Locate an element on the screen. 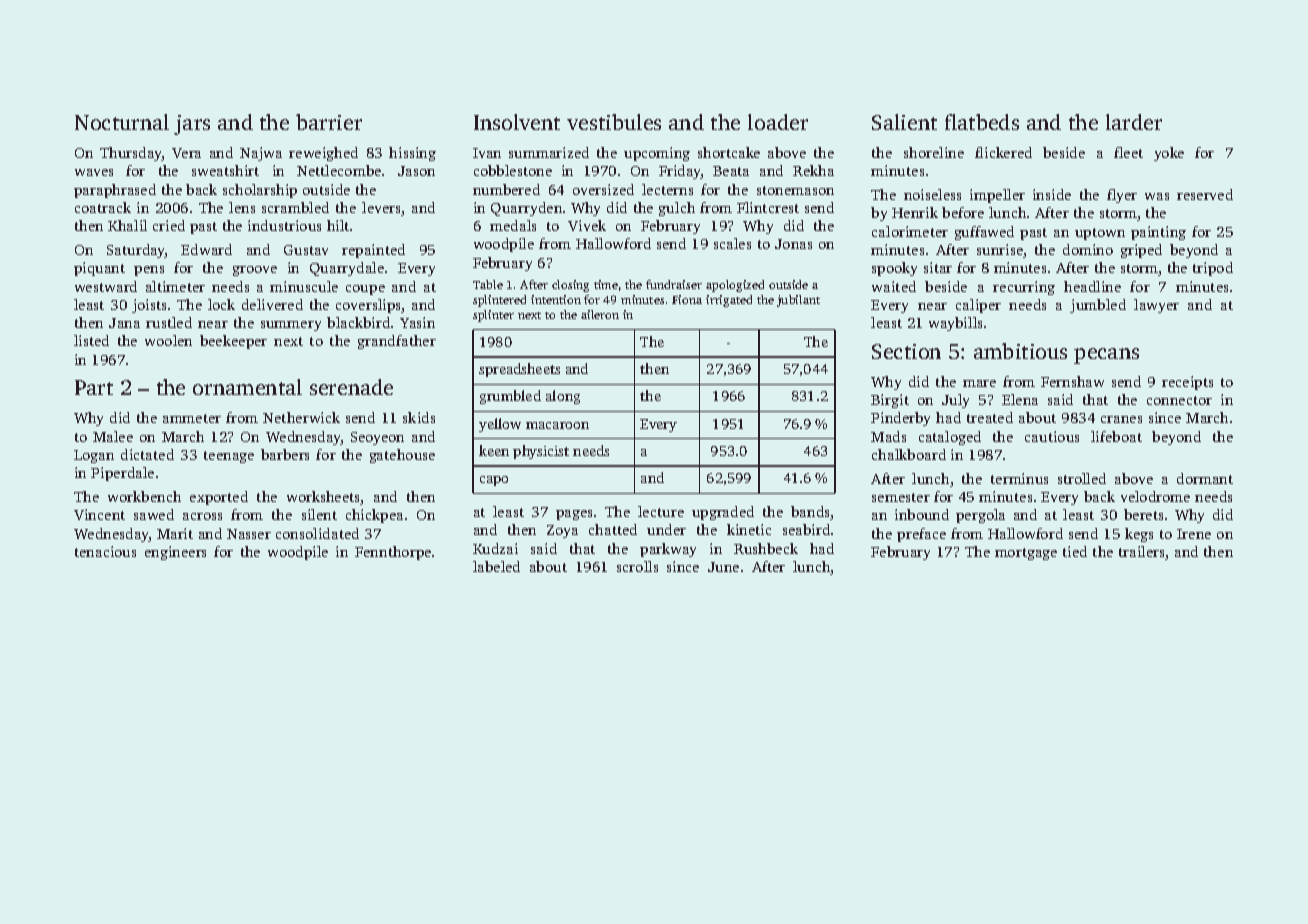  blackbird is located at coordinates (358, 322).
